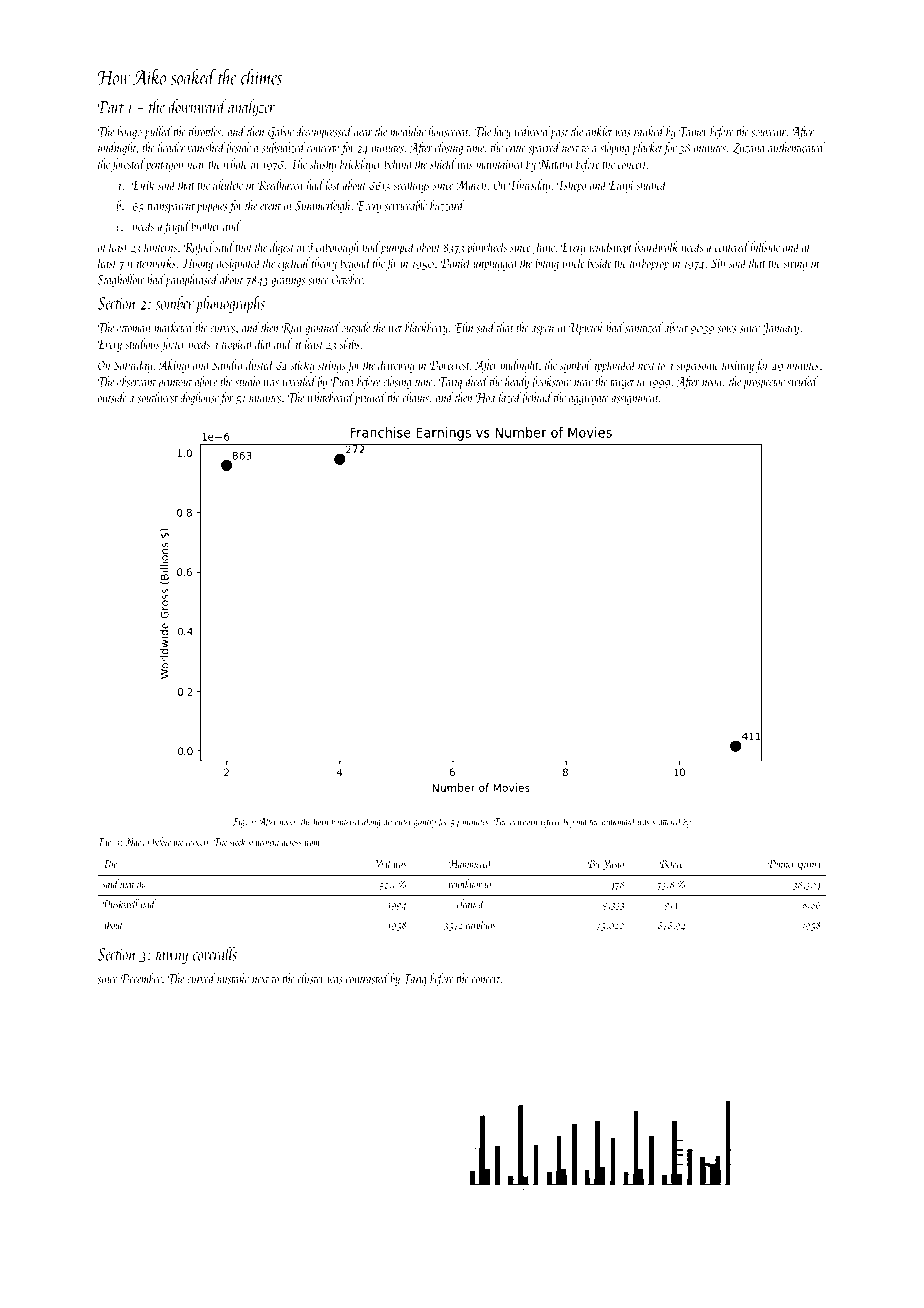 This image has height=1308, width=924. Describe the element at coordinates (281, 132) in the image. I see `Gabor` at that location.
